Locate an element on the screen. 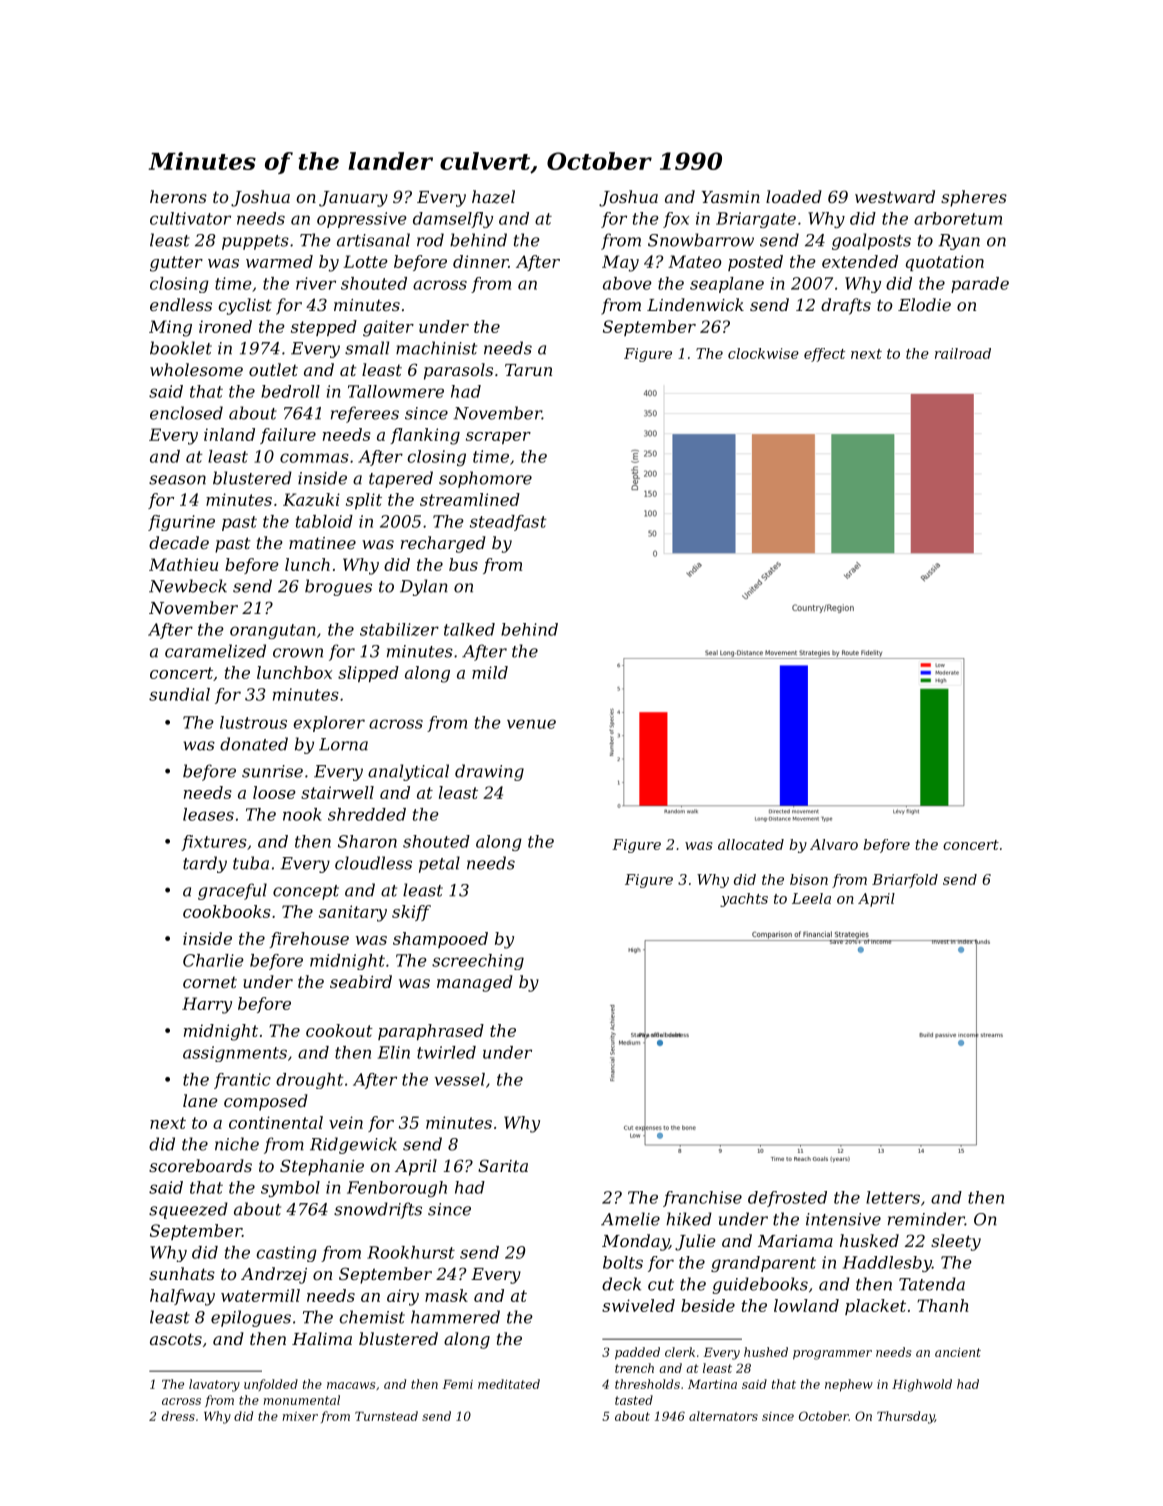  railroad is located at coordinates (963, 353).
